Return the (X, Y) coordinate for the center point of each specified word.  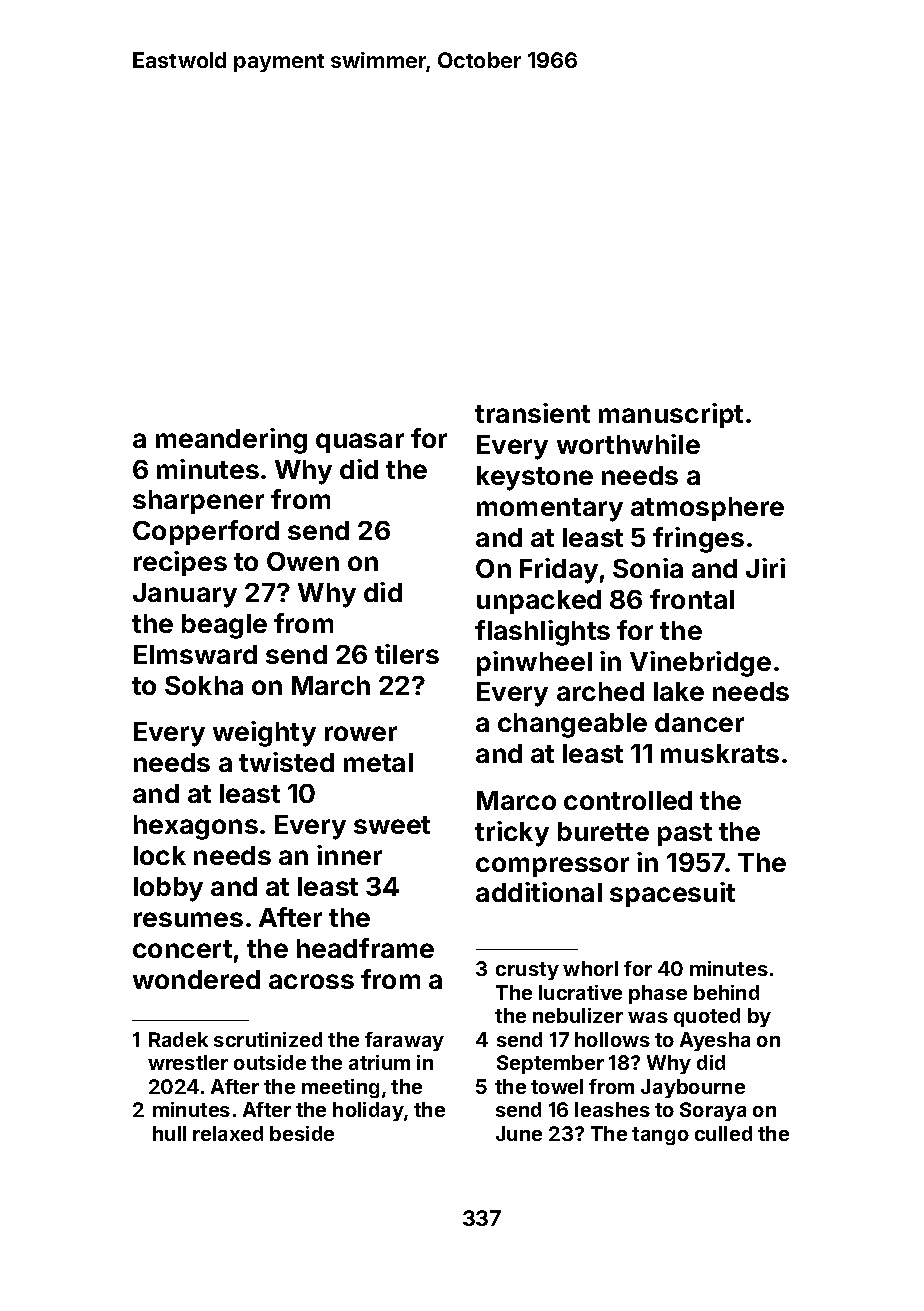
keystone (535, 478)
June (519, 1133)
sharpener (198, 502)
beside (302, 1133)
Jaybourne (693, 1088)
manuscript (671, 415)
